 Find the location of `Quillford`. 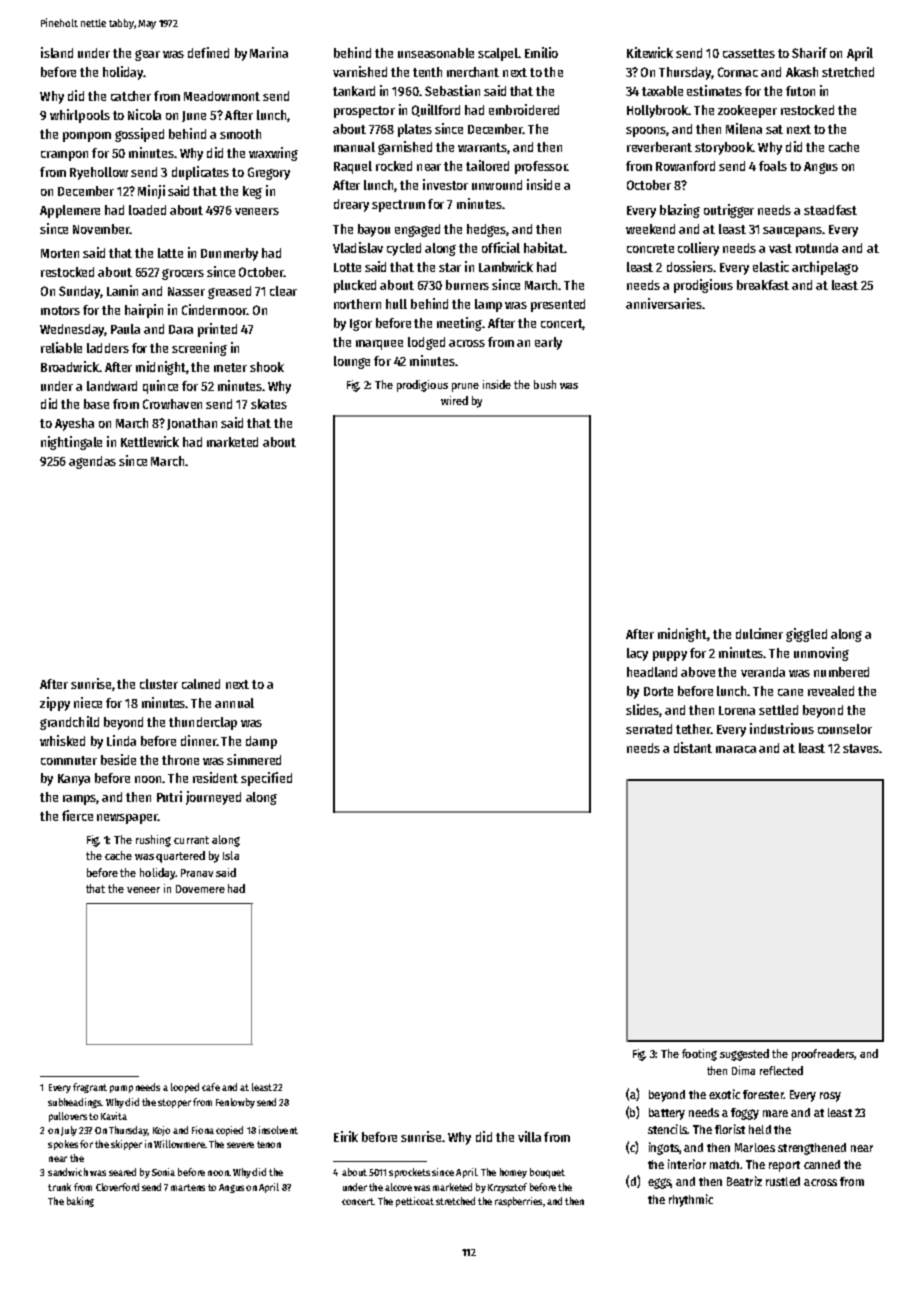

Quillford is located at coordinates (436, 110).
